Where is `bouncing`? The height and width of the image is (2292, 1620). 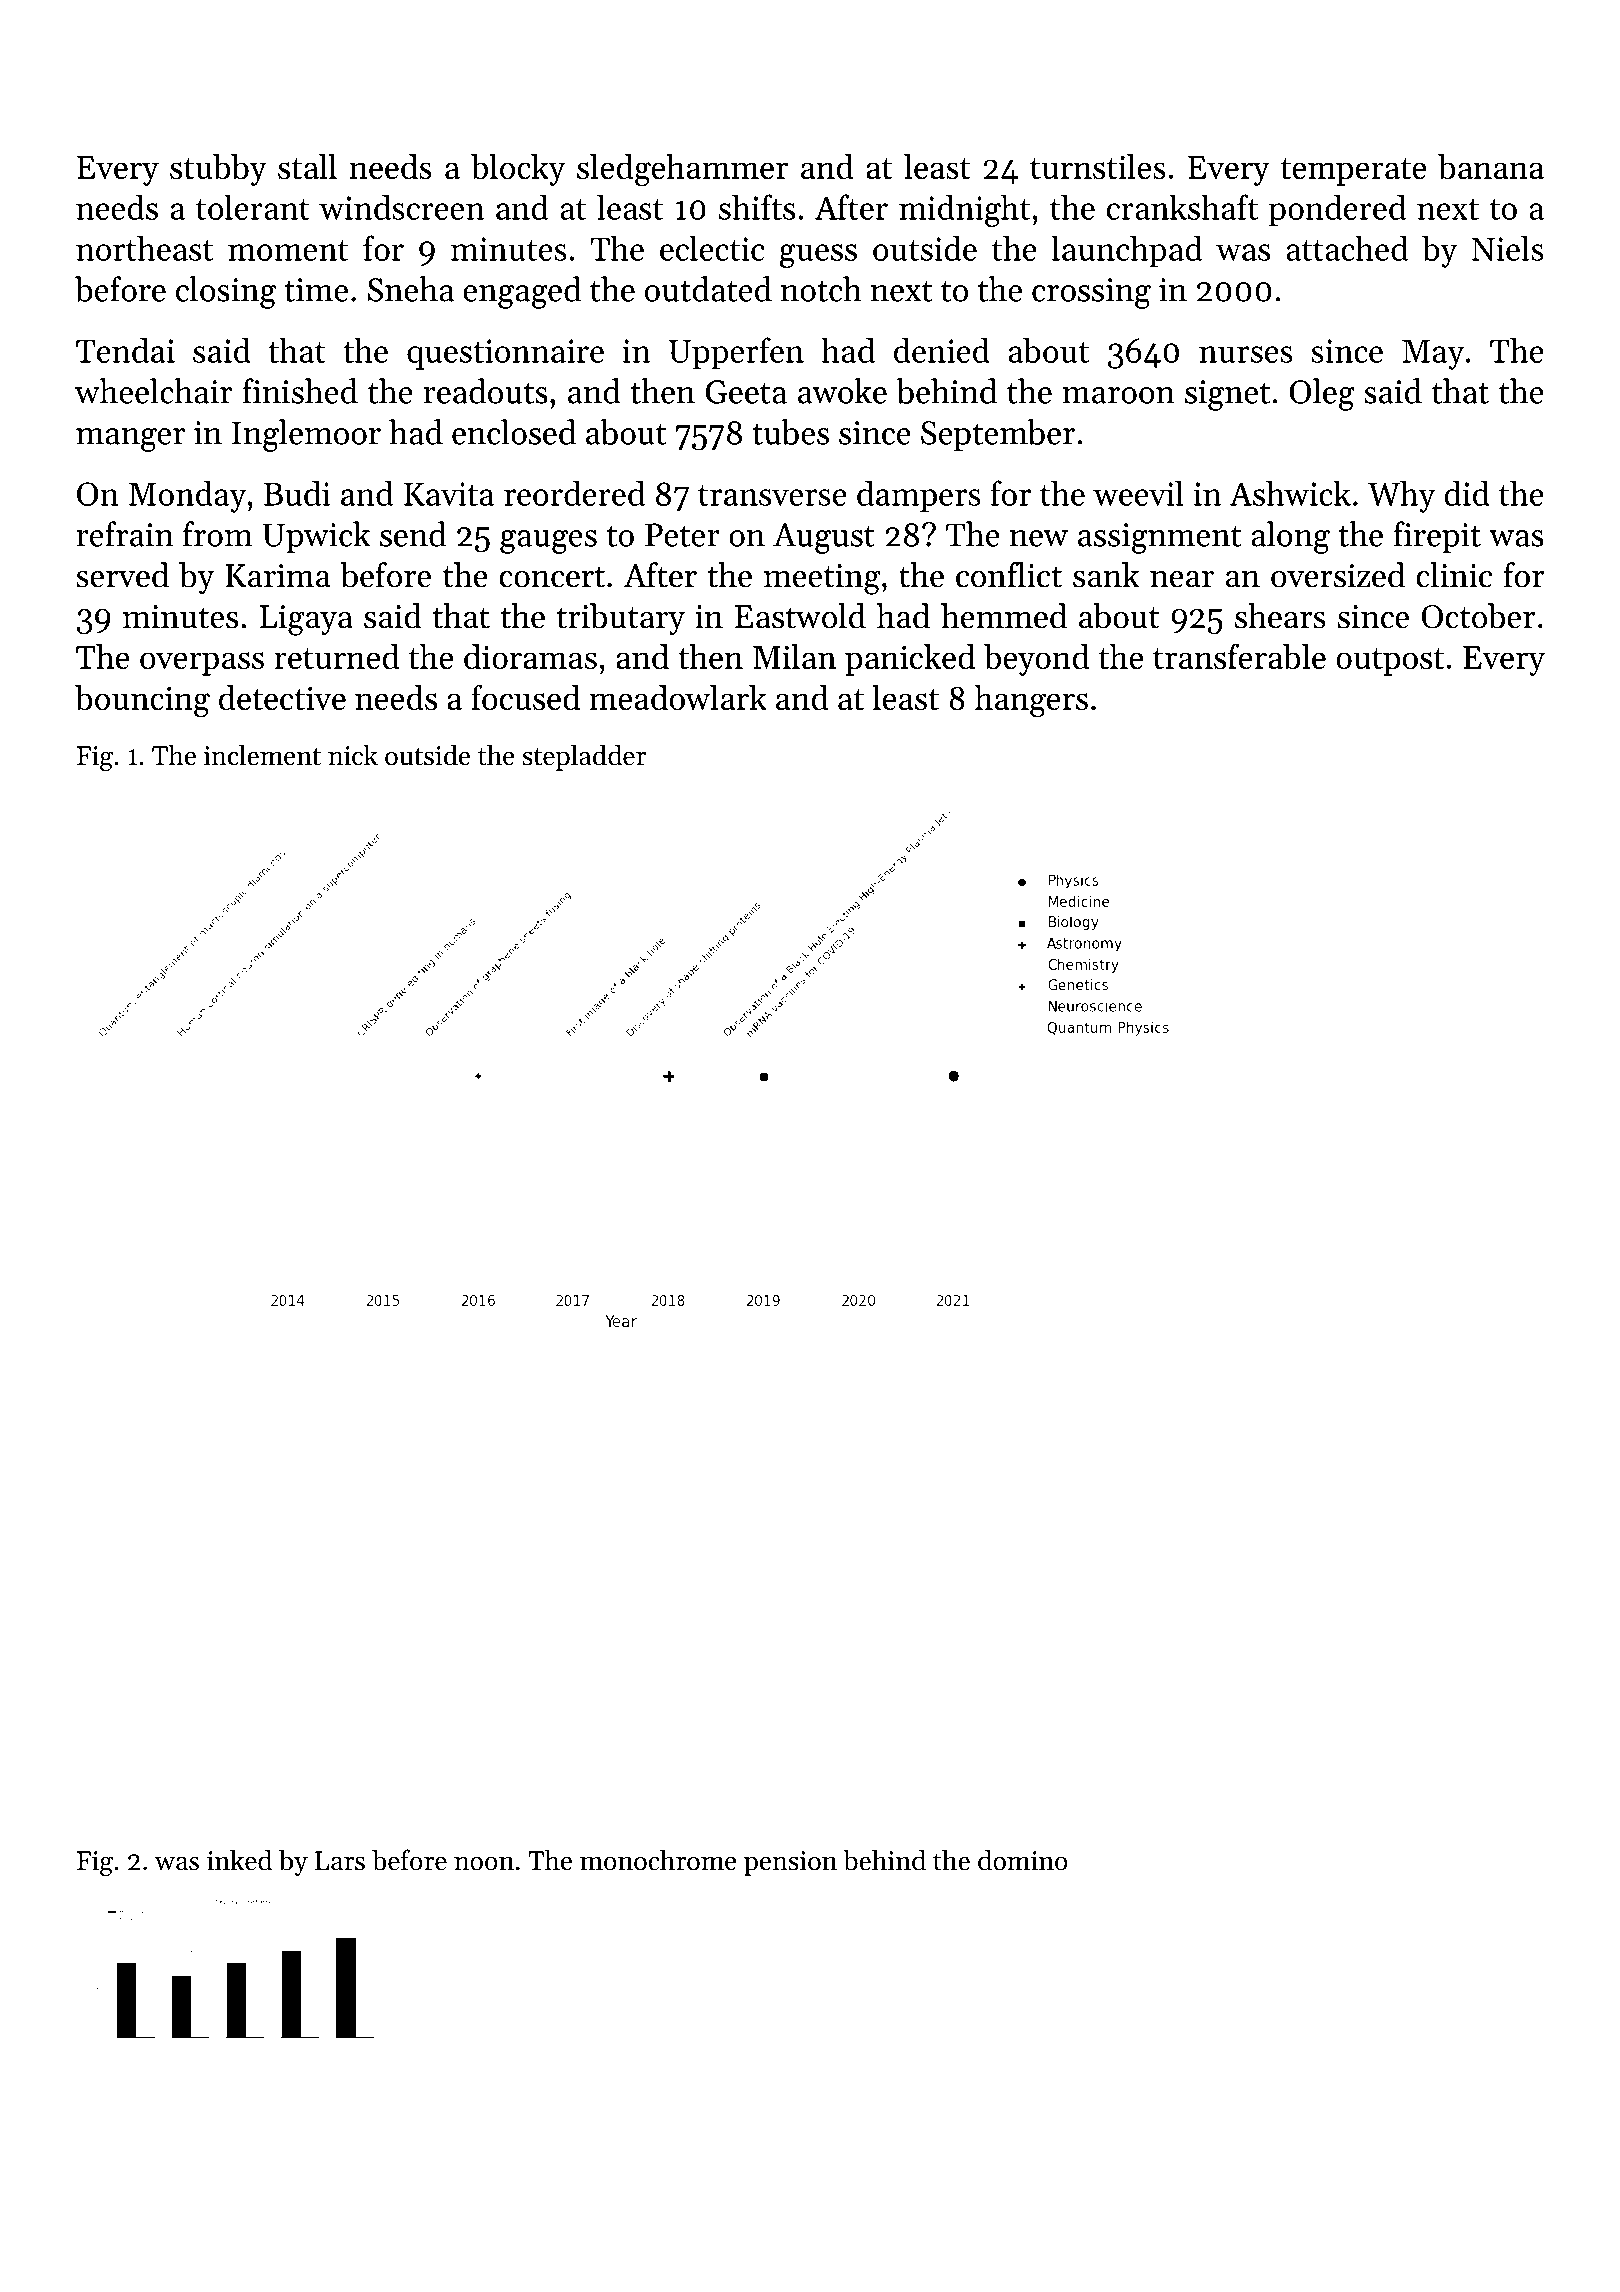
bouncing is located at coordinates (142, 701).
